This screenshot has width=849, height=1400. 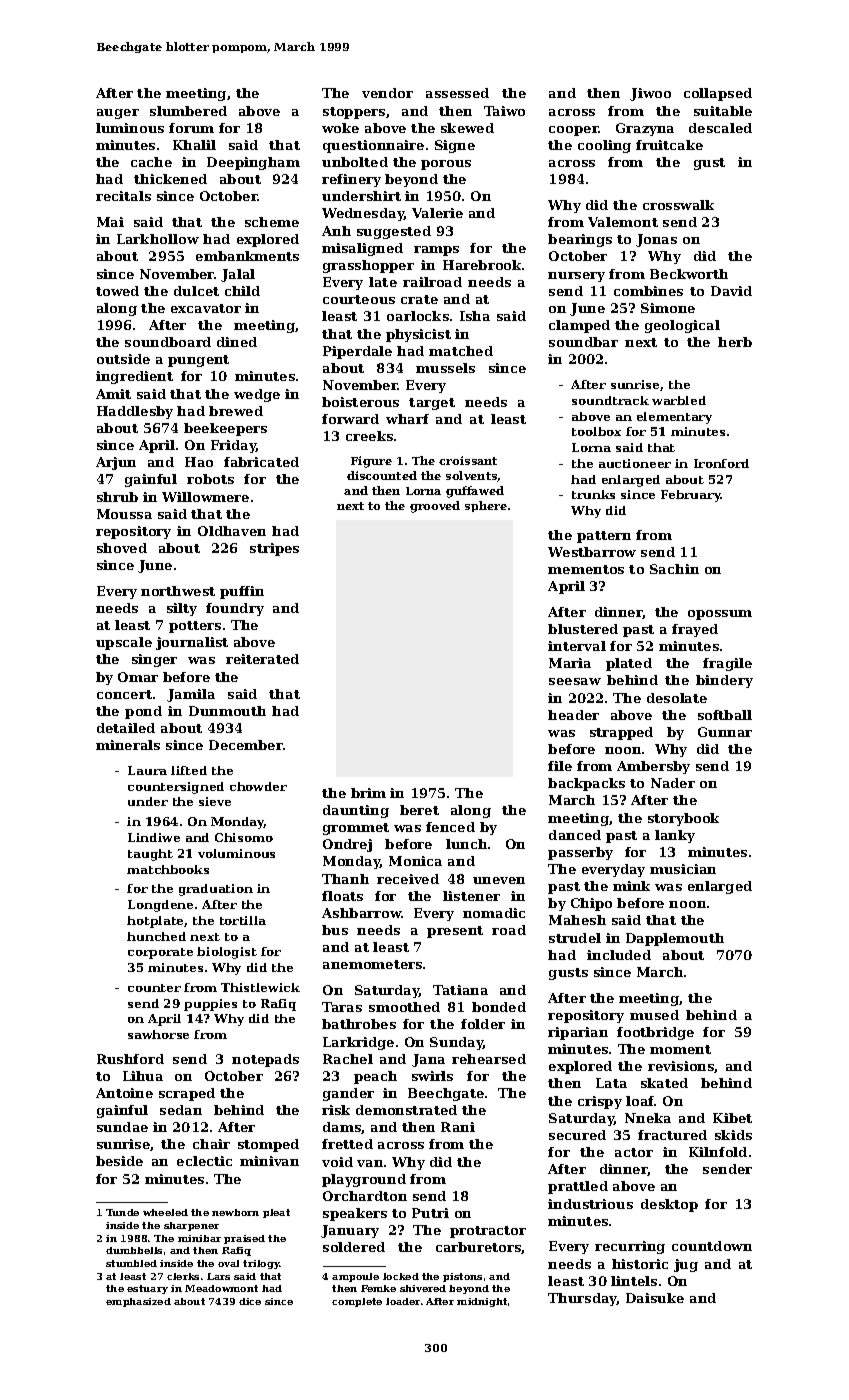 What do you see at coordinates (373, 146) in the screenshot?
I see `questionnaire` at bounding box center [373, 146].
